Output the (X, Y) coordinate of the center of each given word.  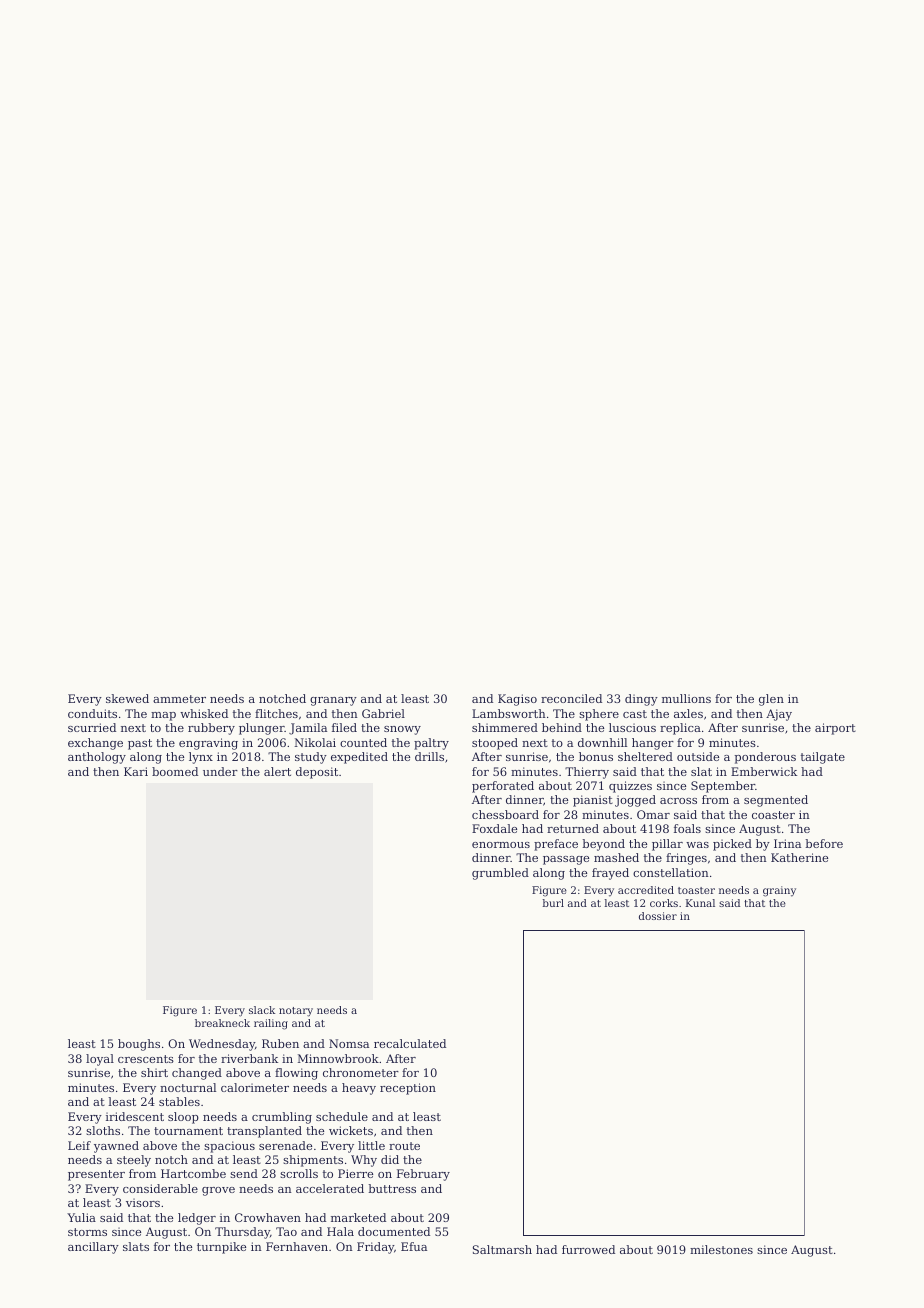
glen (771, 700)
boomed (175, 771)
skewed (127, 698)
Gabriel (383, 713)
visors (143, 1202)
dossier (658, 916)
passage (566, 860)
